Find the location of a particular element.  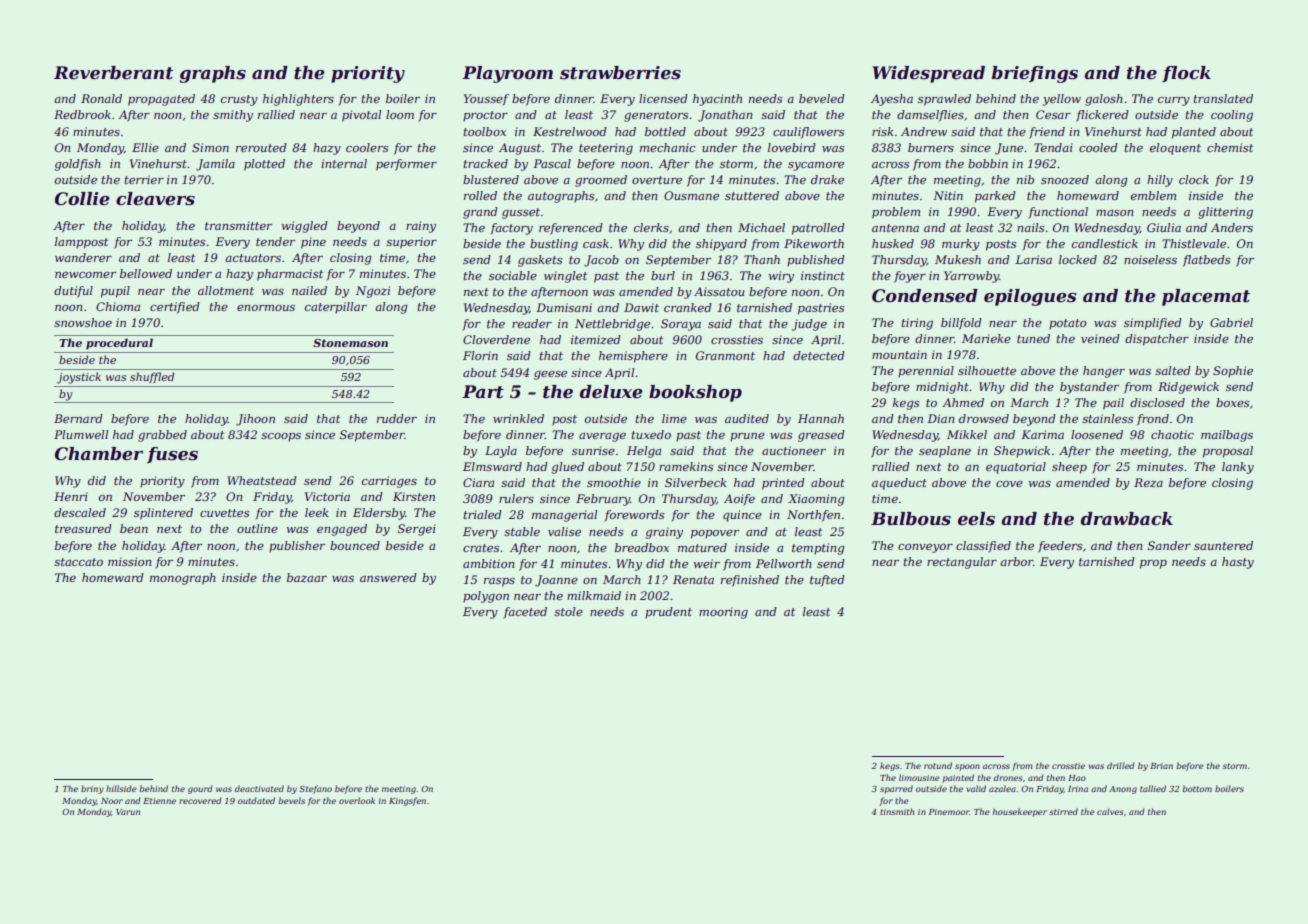

plotted is located at coordinates (264, 165).
